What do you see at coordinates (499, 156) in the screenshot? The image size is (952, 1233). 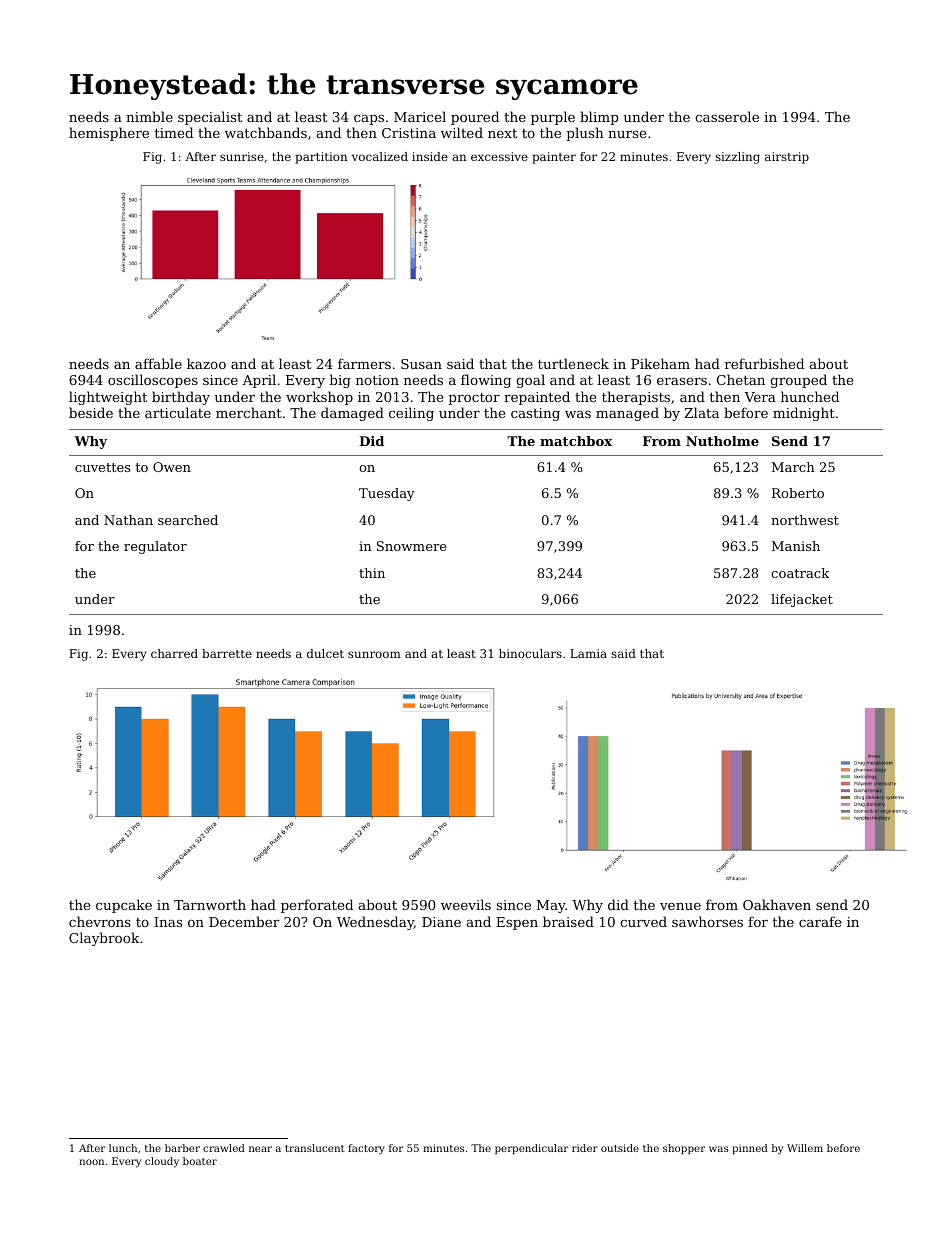 I see `excessive` at bounding box center [499, 156].
